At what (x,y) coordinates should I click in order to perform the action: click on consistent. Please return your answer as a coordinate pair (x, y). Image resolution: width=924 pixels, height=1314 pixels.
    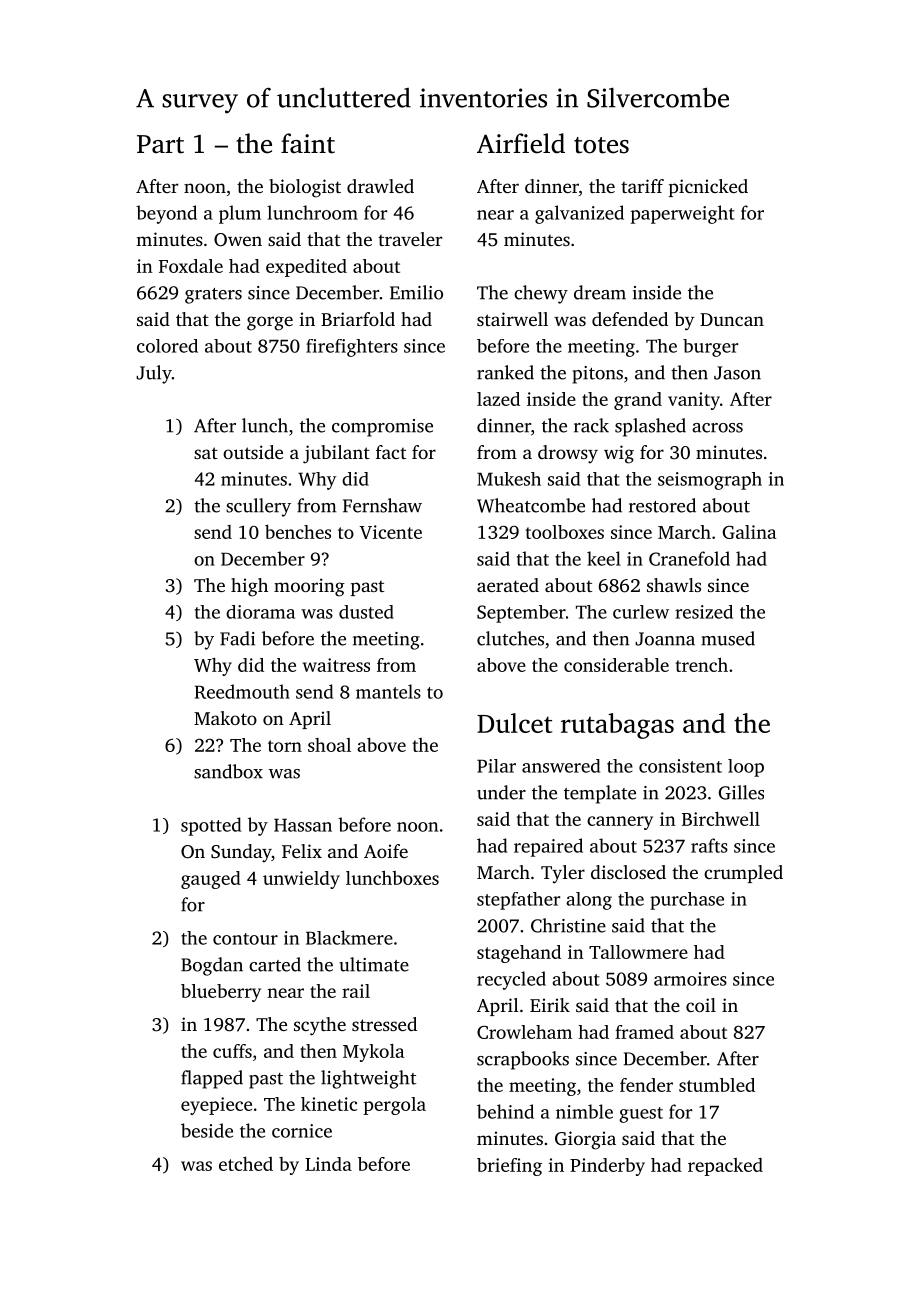
    Looking at the image, I should click on (680, 766).
